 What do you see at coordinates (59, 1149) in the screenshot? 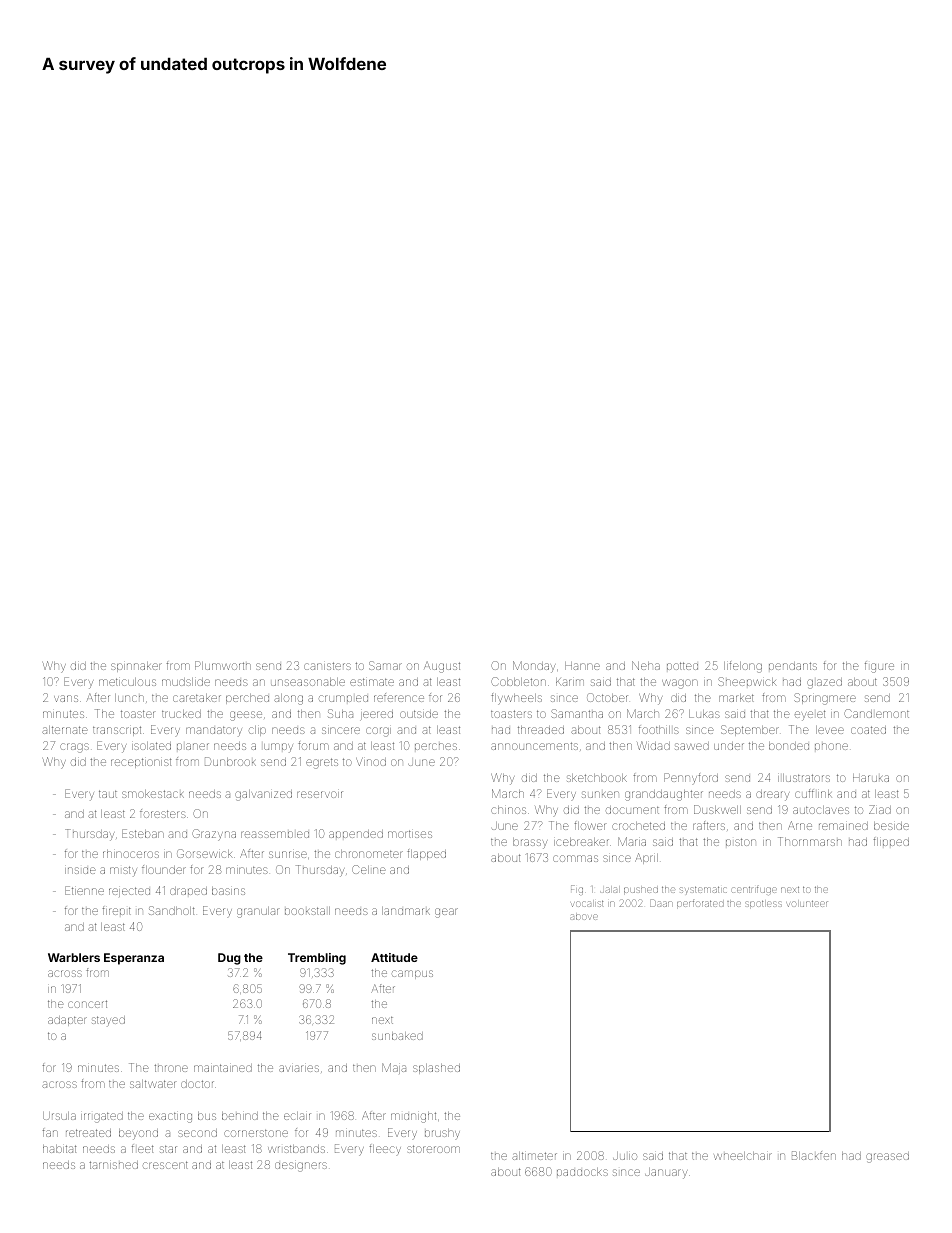
I see `habitat` at bounding box center [59, 1149].
